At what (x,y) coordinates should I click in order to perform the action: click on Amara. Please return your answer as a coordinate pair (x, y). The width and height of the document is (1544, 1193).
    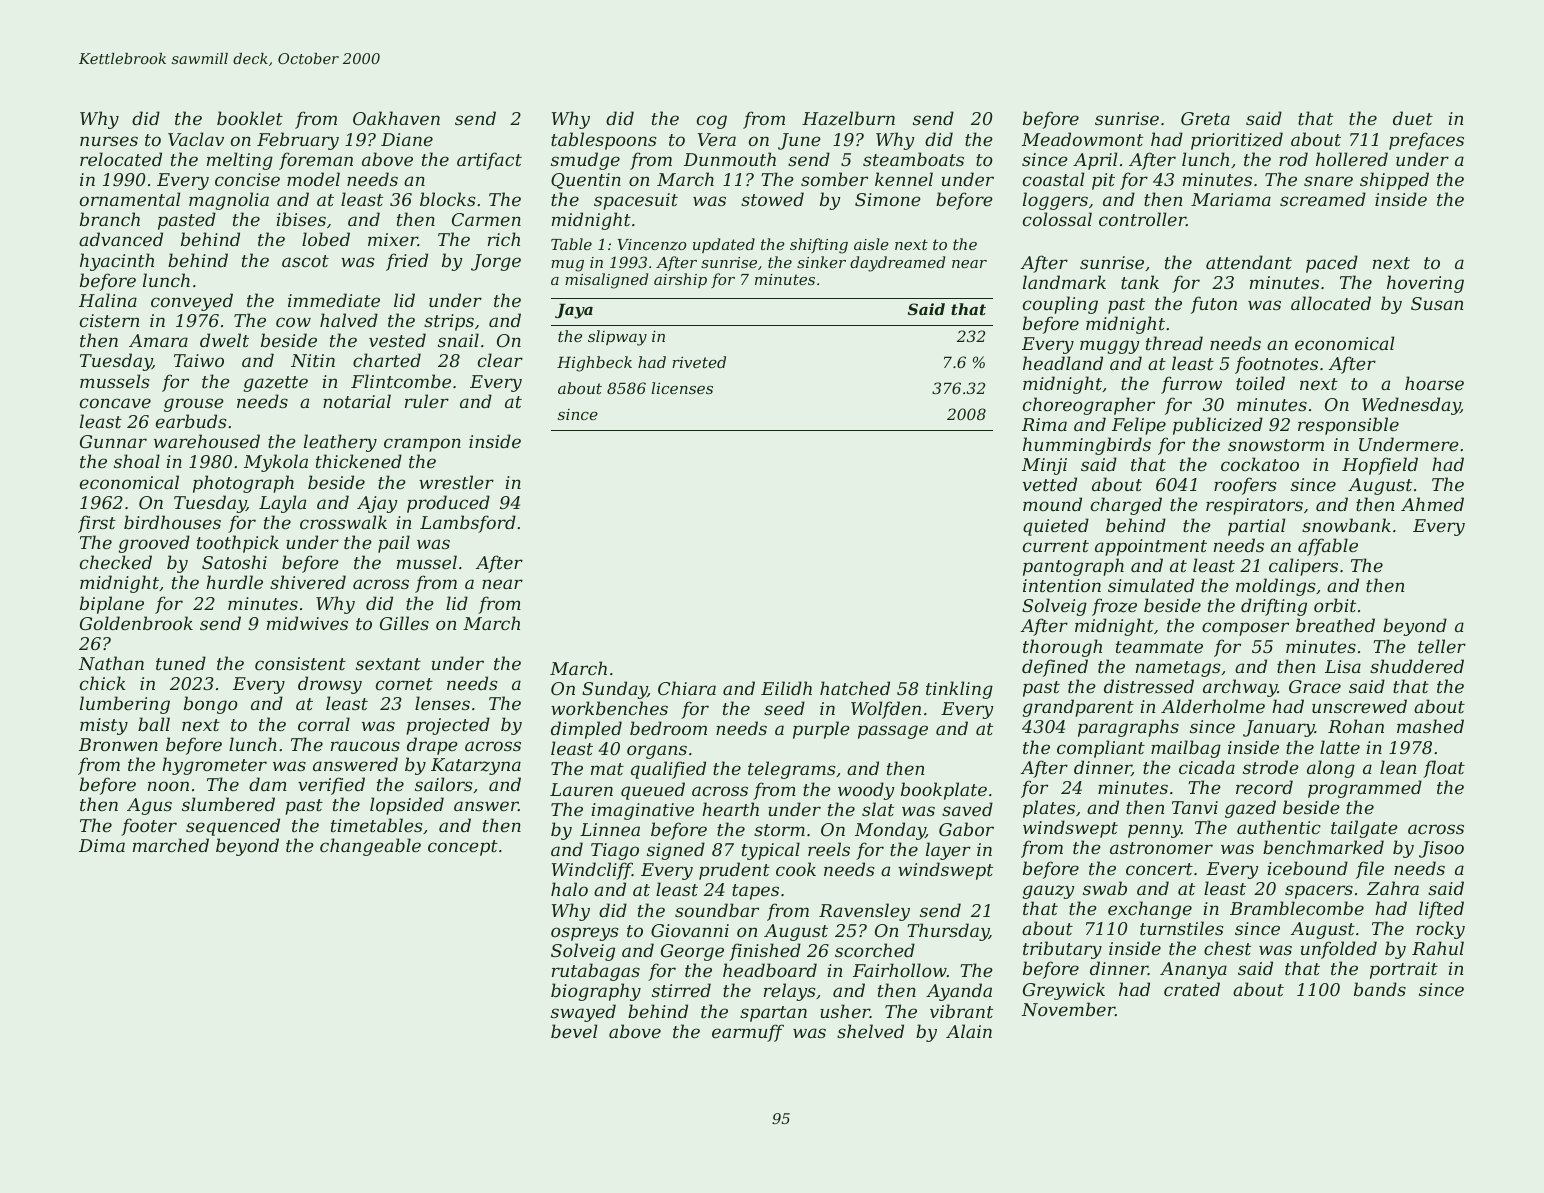
    Looking at the image, I should click on (158, 340).
